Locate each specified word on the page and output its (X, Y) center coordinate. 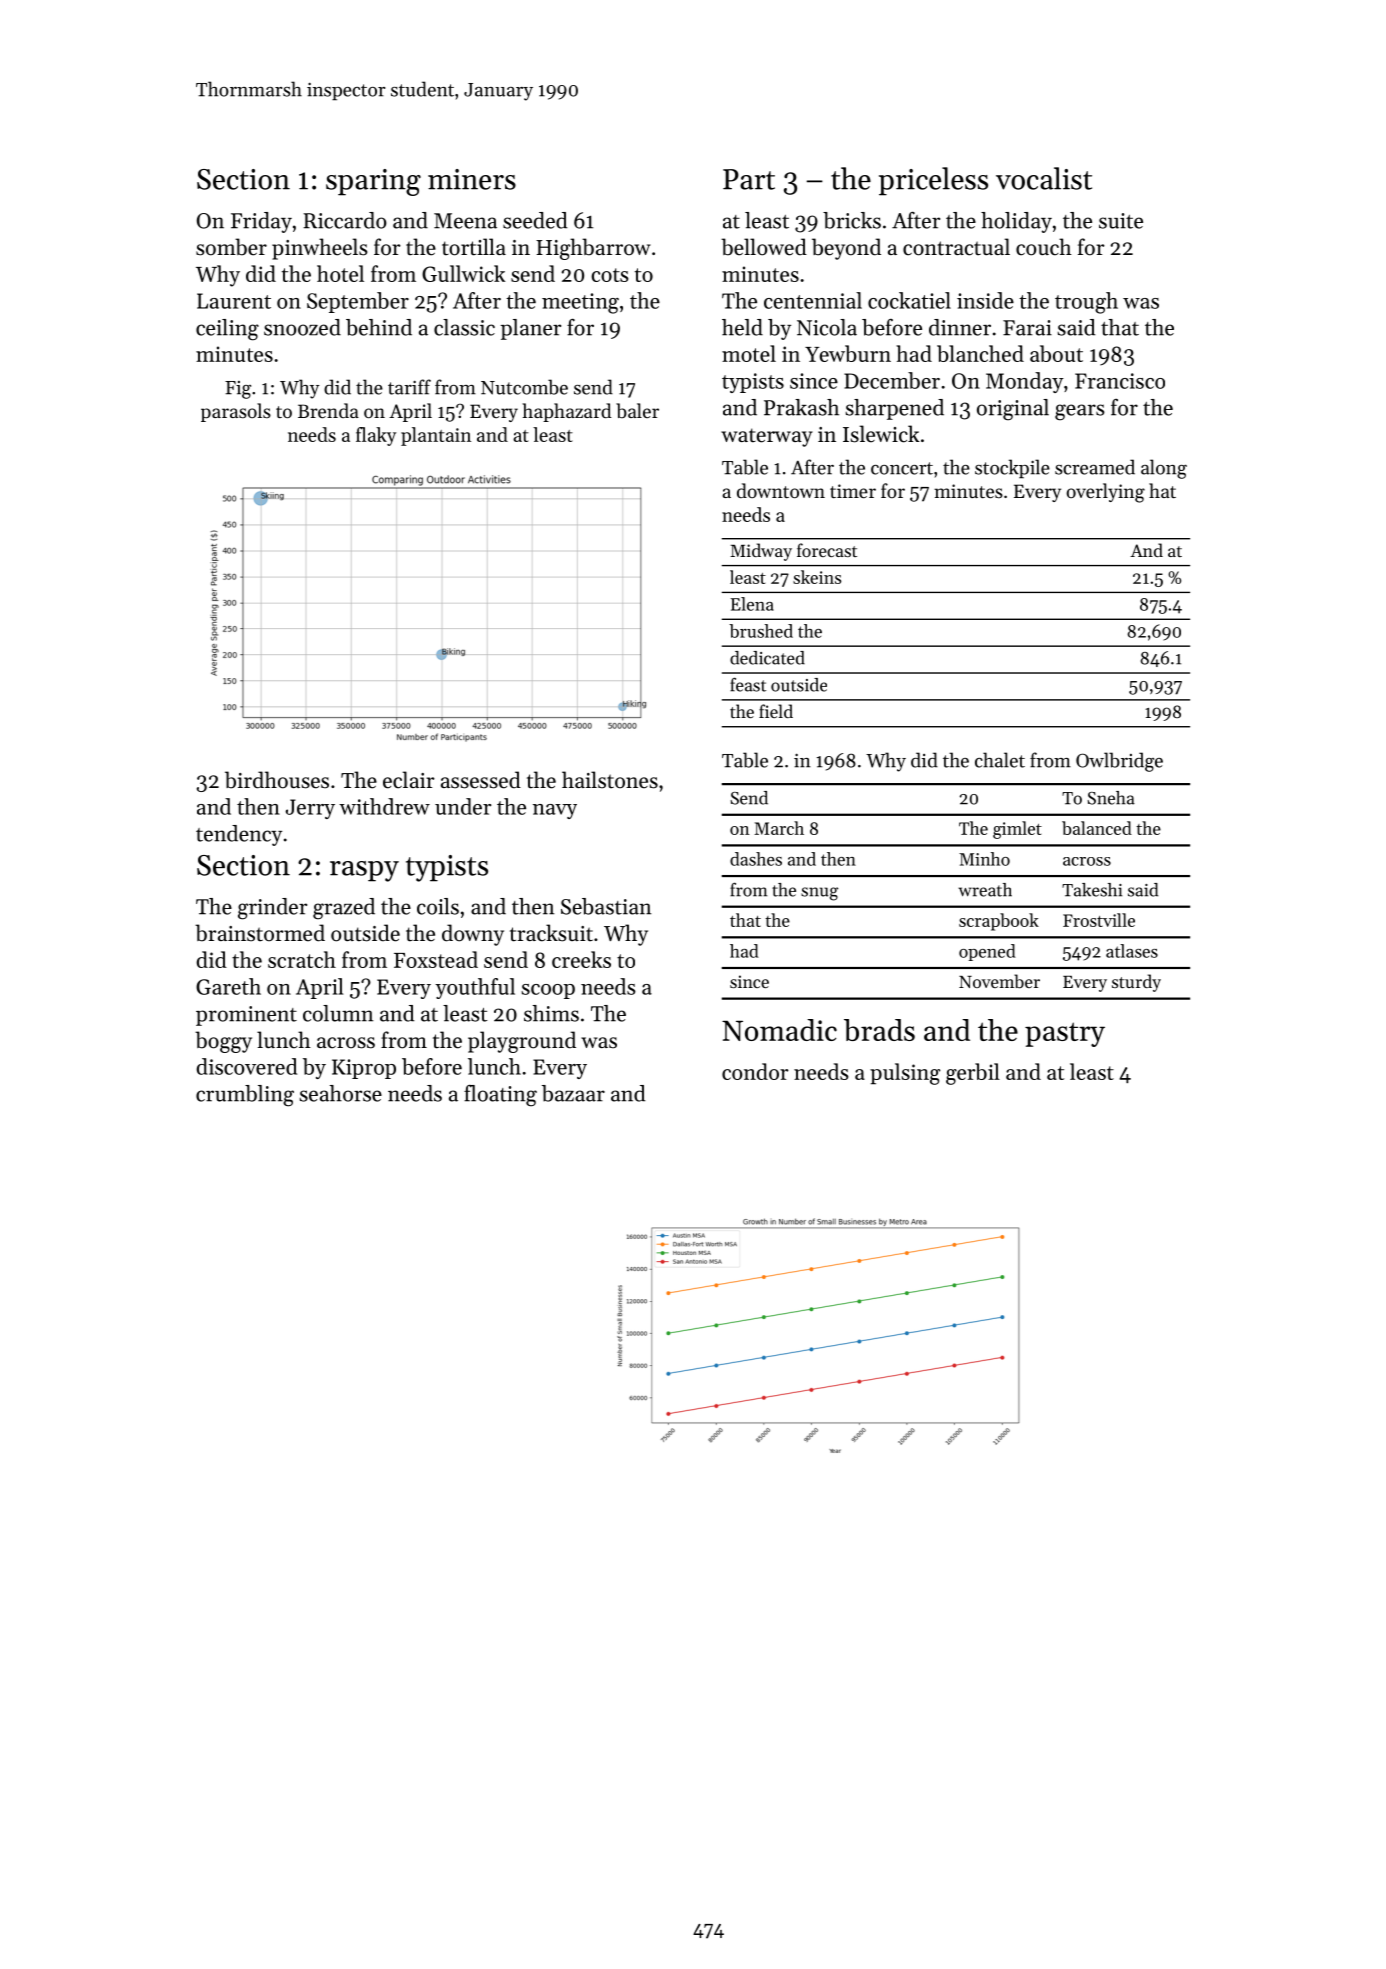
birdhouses (277, 780)
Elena (752, 604)
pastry (1065, 1034)
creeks (581, 959)
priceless (933, 181)
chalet (1000, 760)
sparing (373, 182)
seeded (535, 220)
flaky (376, 436)
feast (748, 684)
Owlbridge (1119, 762)
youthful (475, 988)
